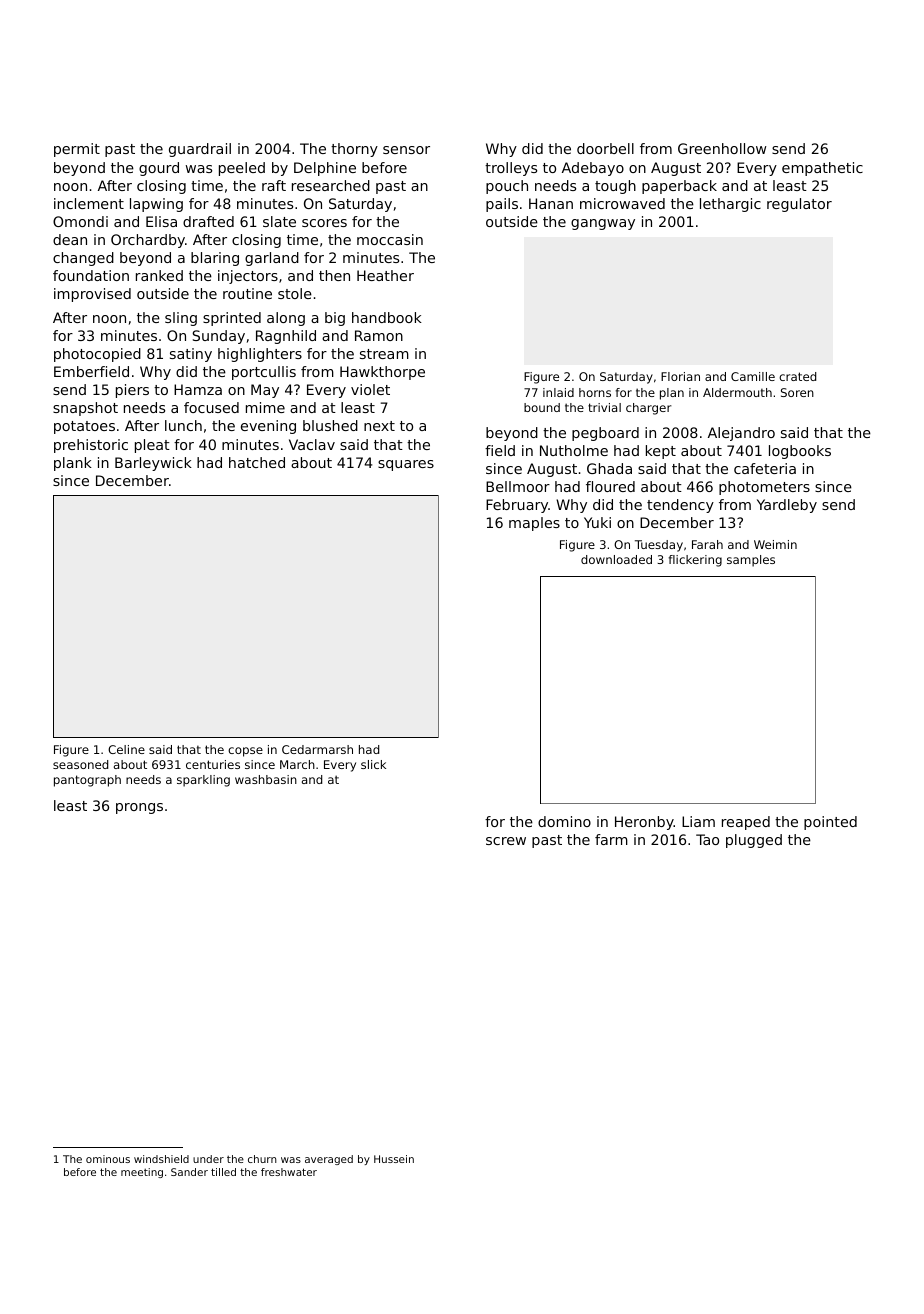 This screenshot has width=924, height=1314. I want to click on slick, so click(373, 764).
